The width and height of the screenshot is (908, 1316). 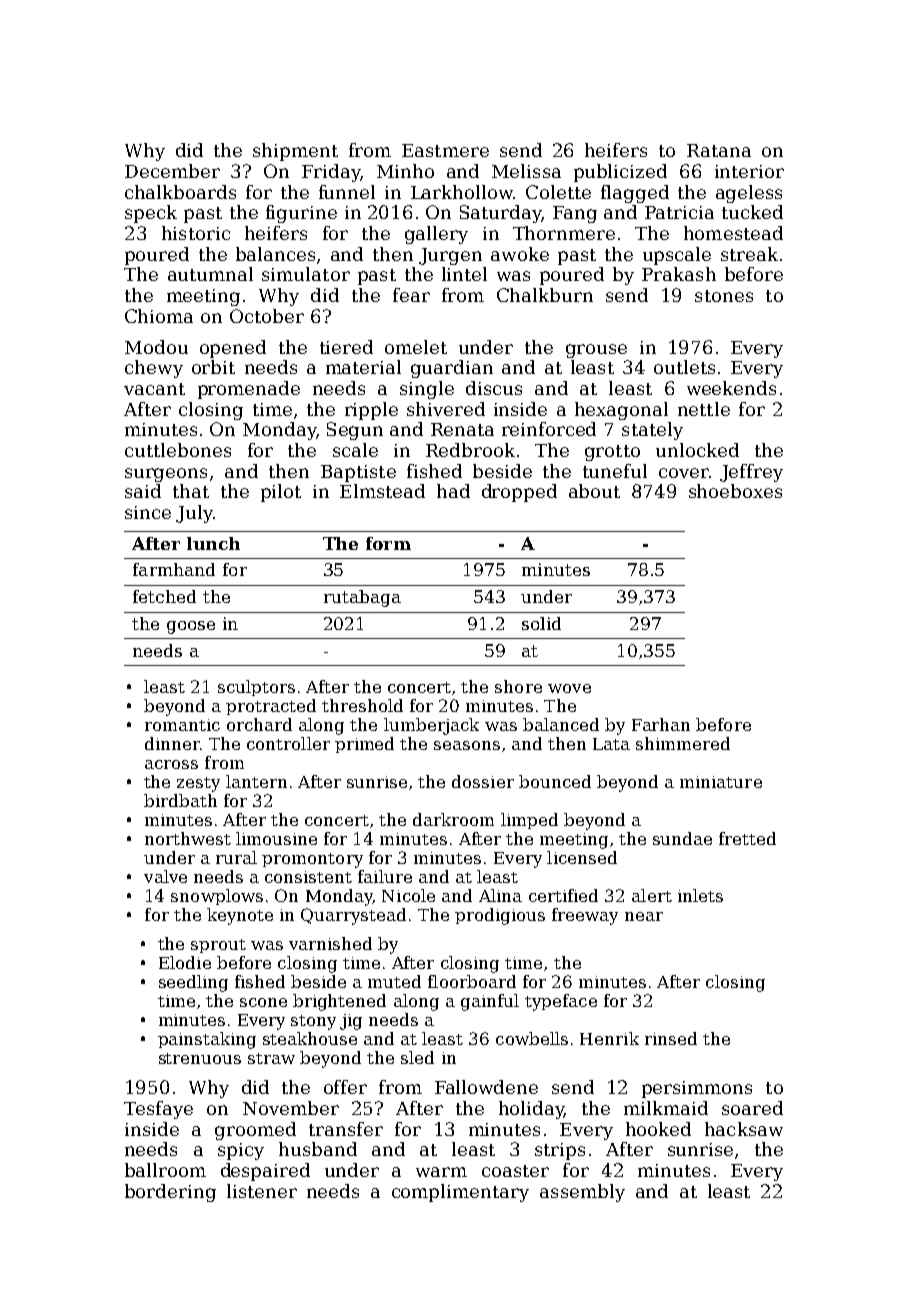 What do you see at coordinates (196, 233) in the screenshot?
I see `historic` at bounding box center [196, 233].
